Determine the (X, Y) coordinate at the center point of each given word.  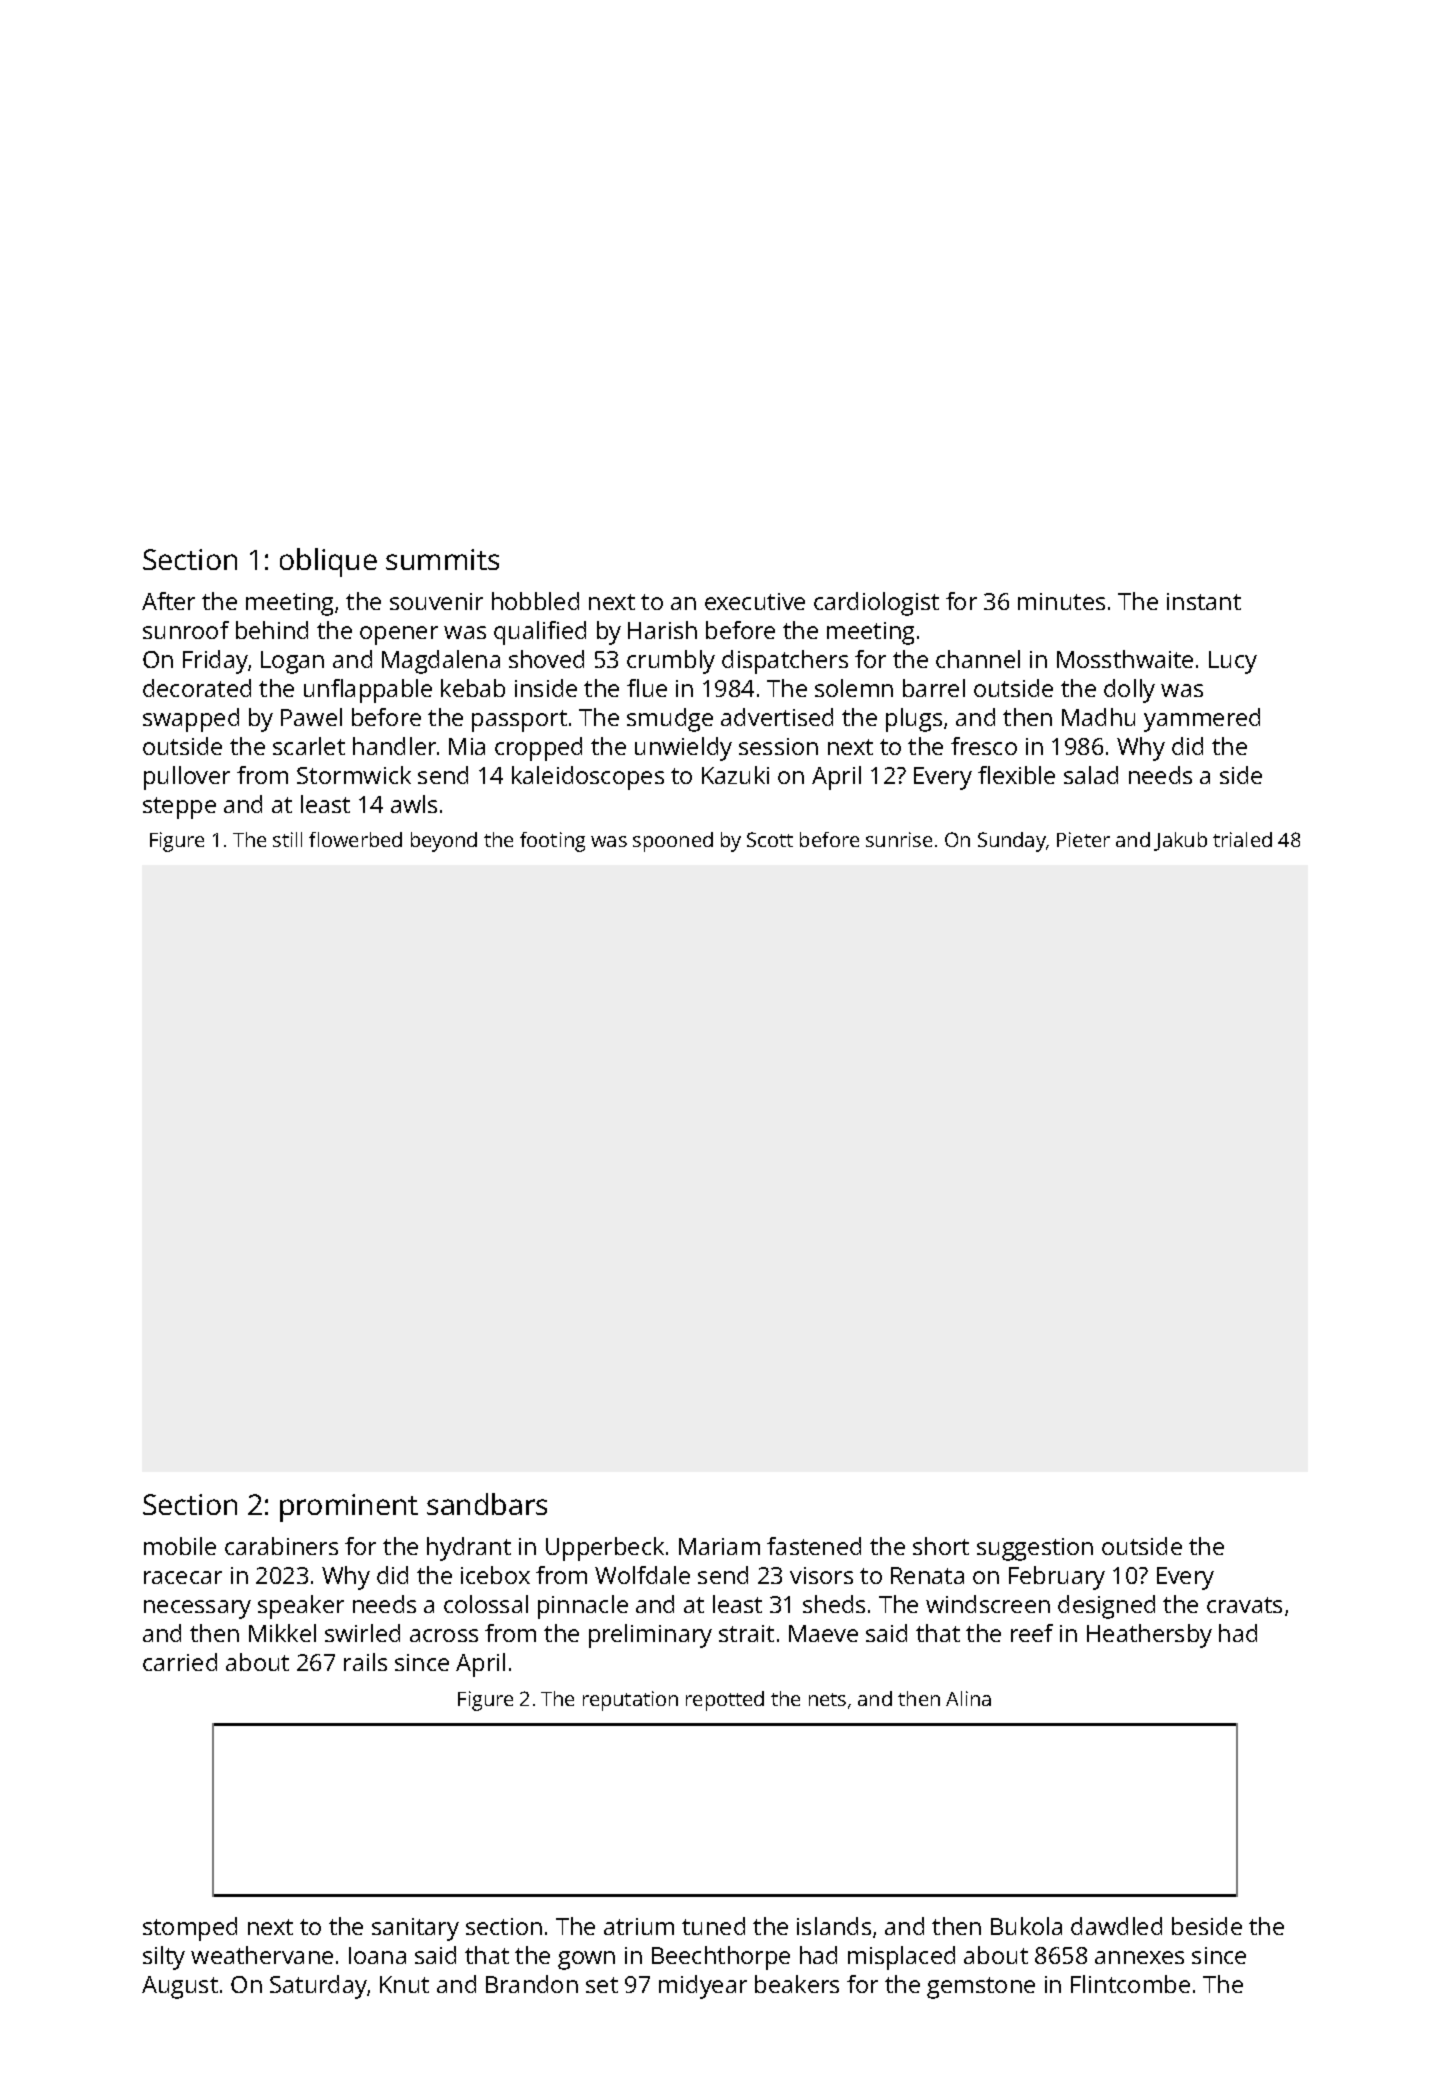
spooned (673, 842)
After (168, 601)
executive (755, 601)
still (287, 839)
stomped (190, 1929)
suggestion (1035, 1549)
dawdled (1116, 1926)
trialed (1242, 839)
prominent (349, 1508)
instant (1204, 601)
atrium (639, 1926)
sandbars (487, 1504)
